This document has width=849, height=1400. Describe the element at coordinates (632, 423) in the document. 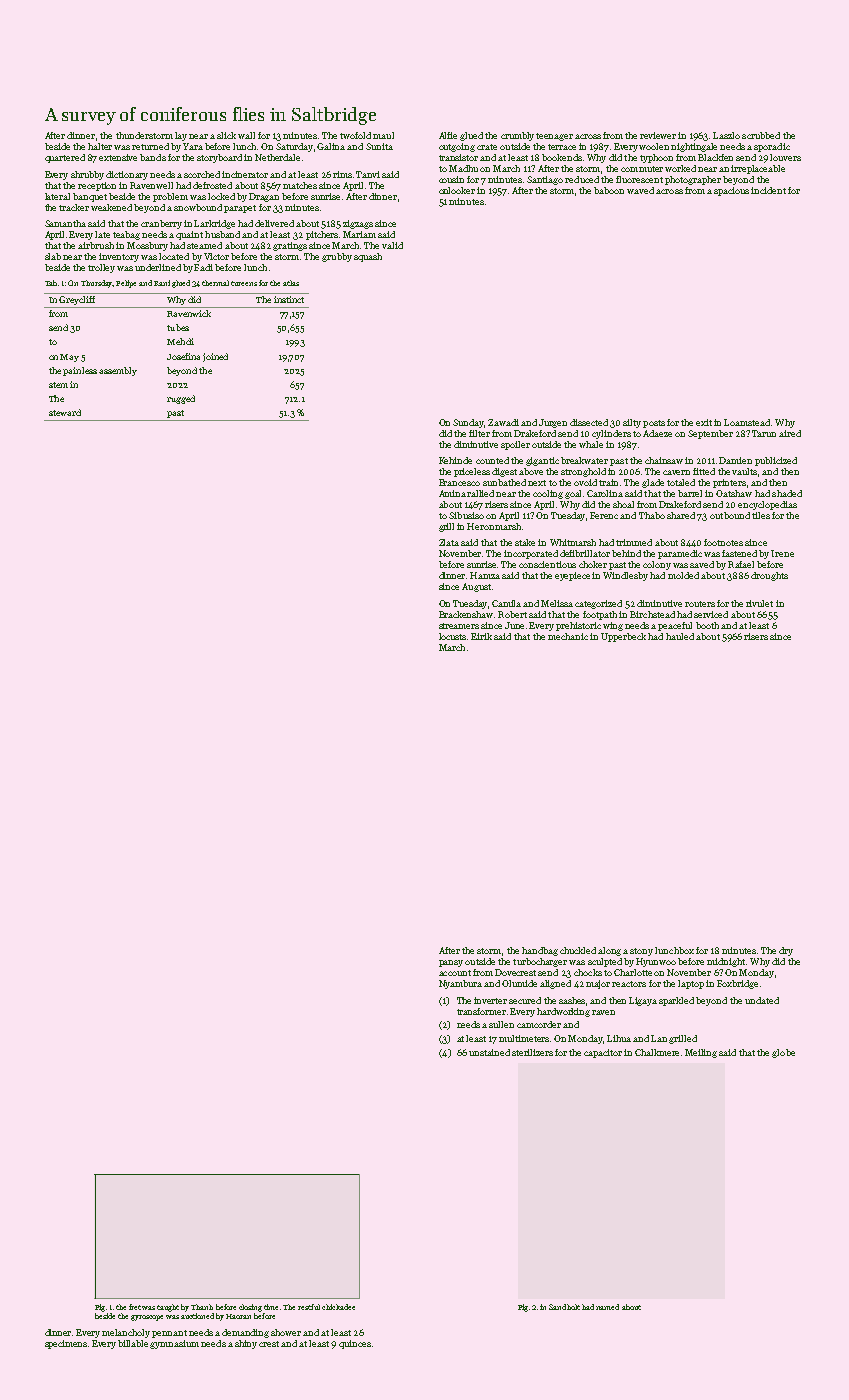

I see `silty` at that location.
